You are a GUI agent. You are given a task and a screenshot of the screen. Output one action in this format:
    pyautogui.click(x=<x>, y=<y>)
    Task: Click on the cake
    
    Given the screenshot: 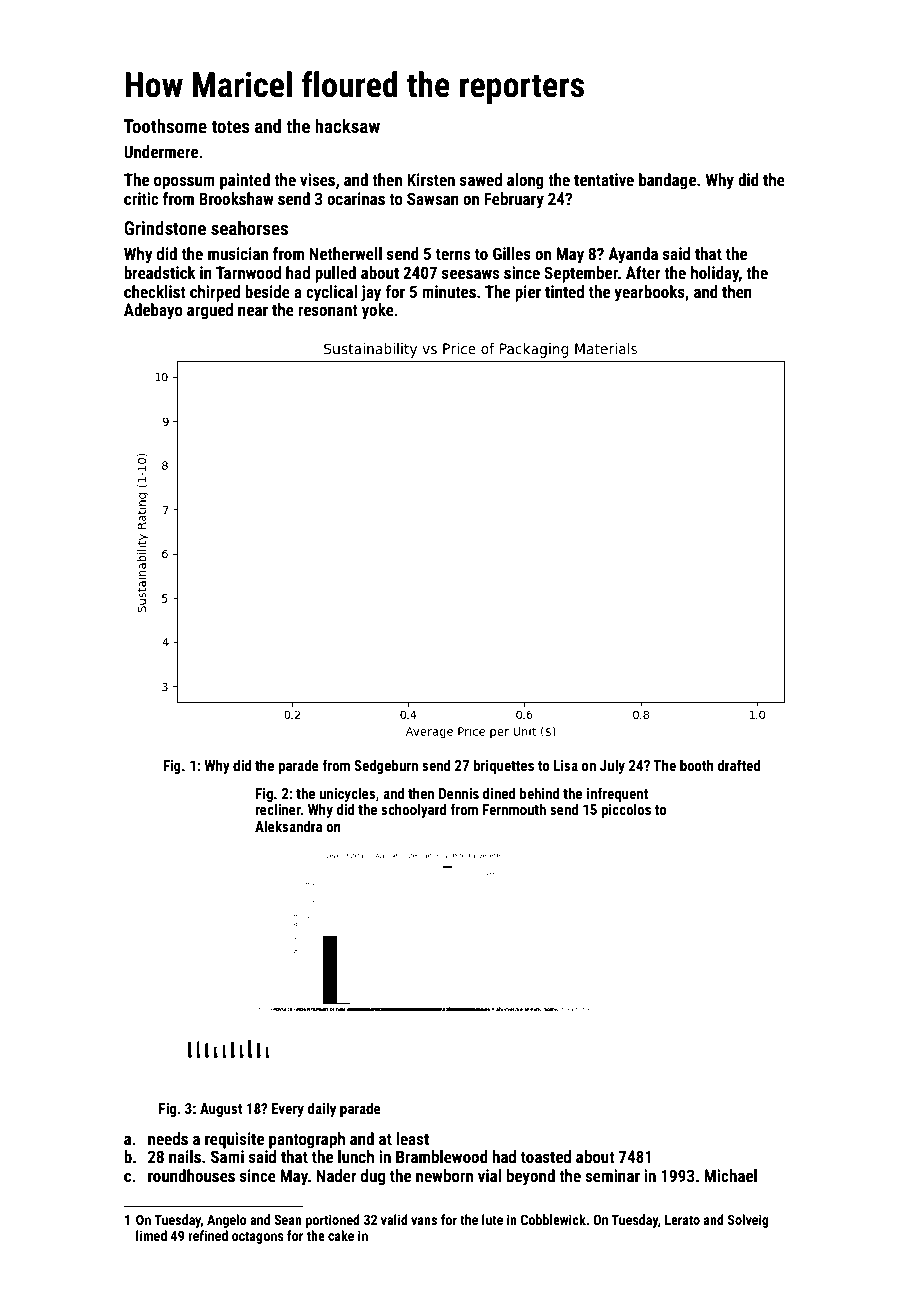 What is the action you would take?
    pyautogui.click(x=341, y=1235)
